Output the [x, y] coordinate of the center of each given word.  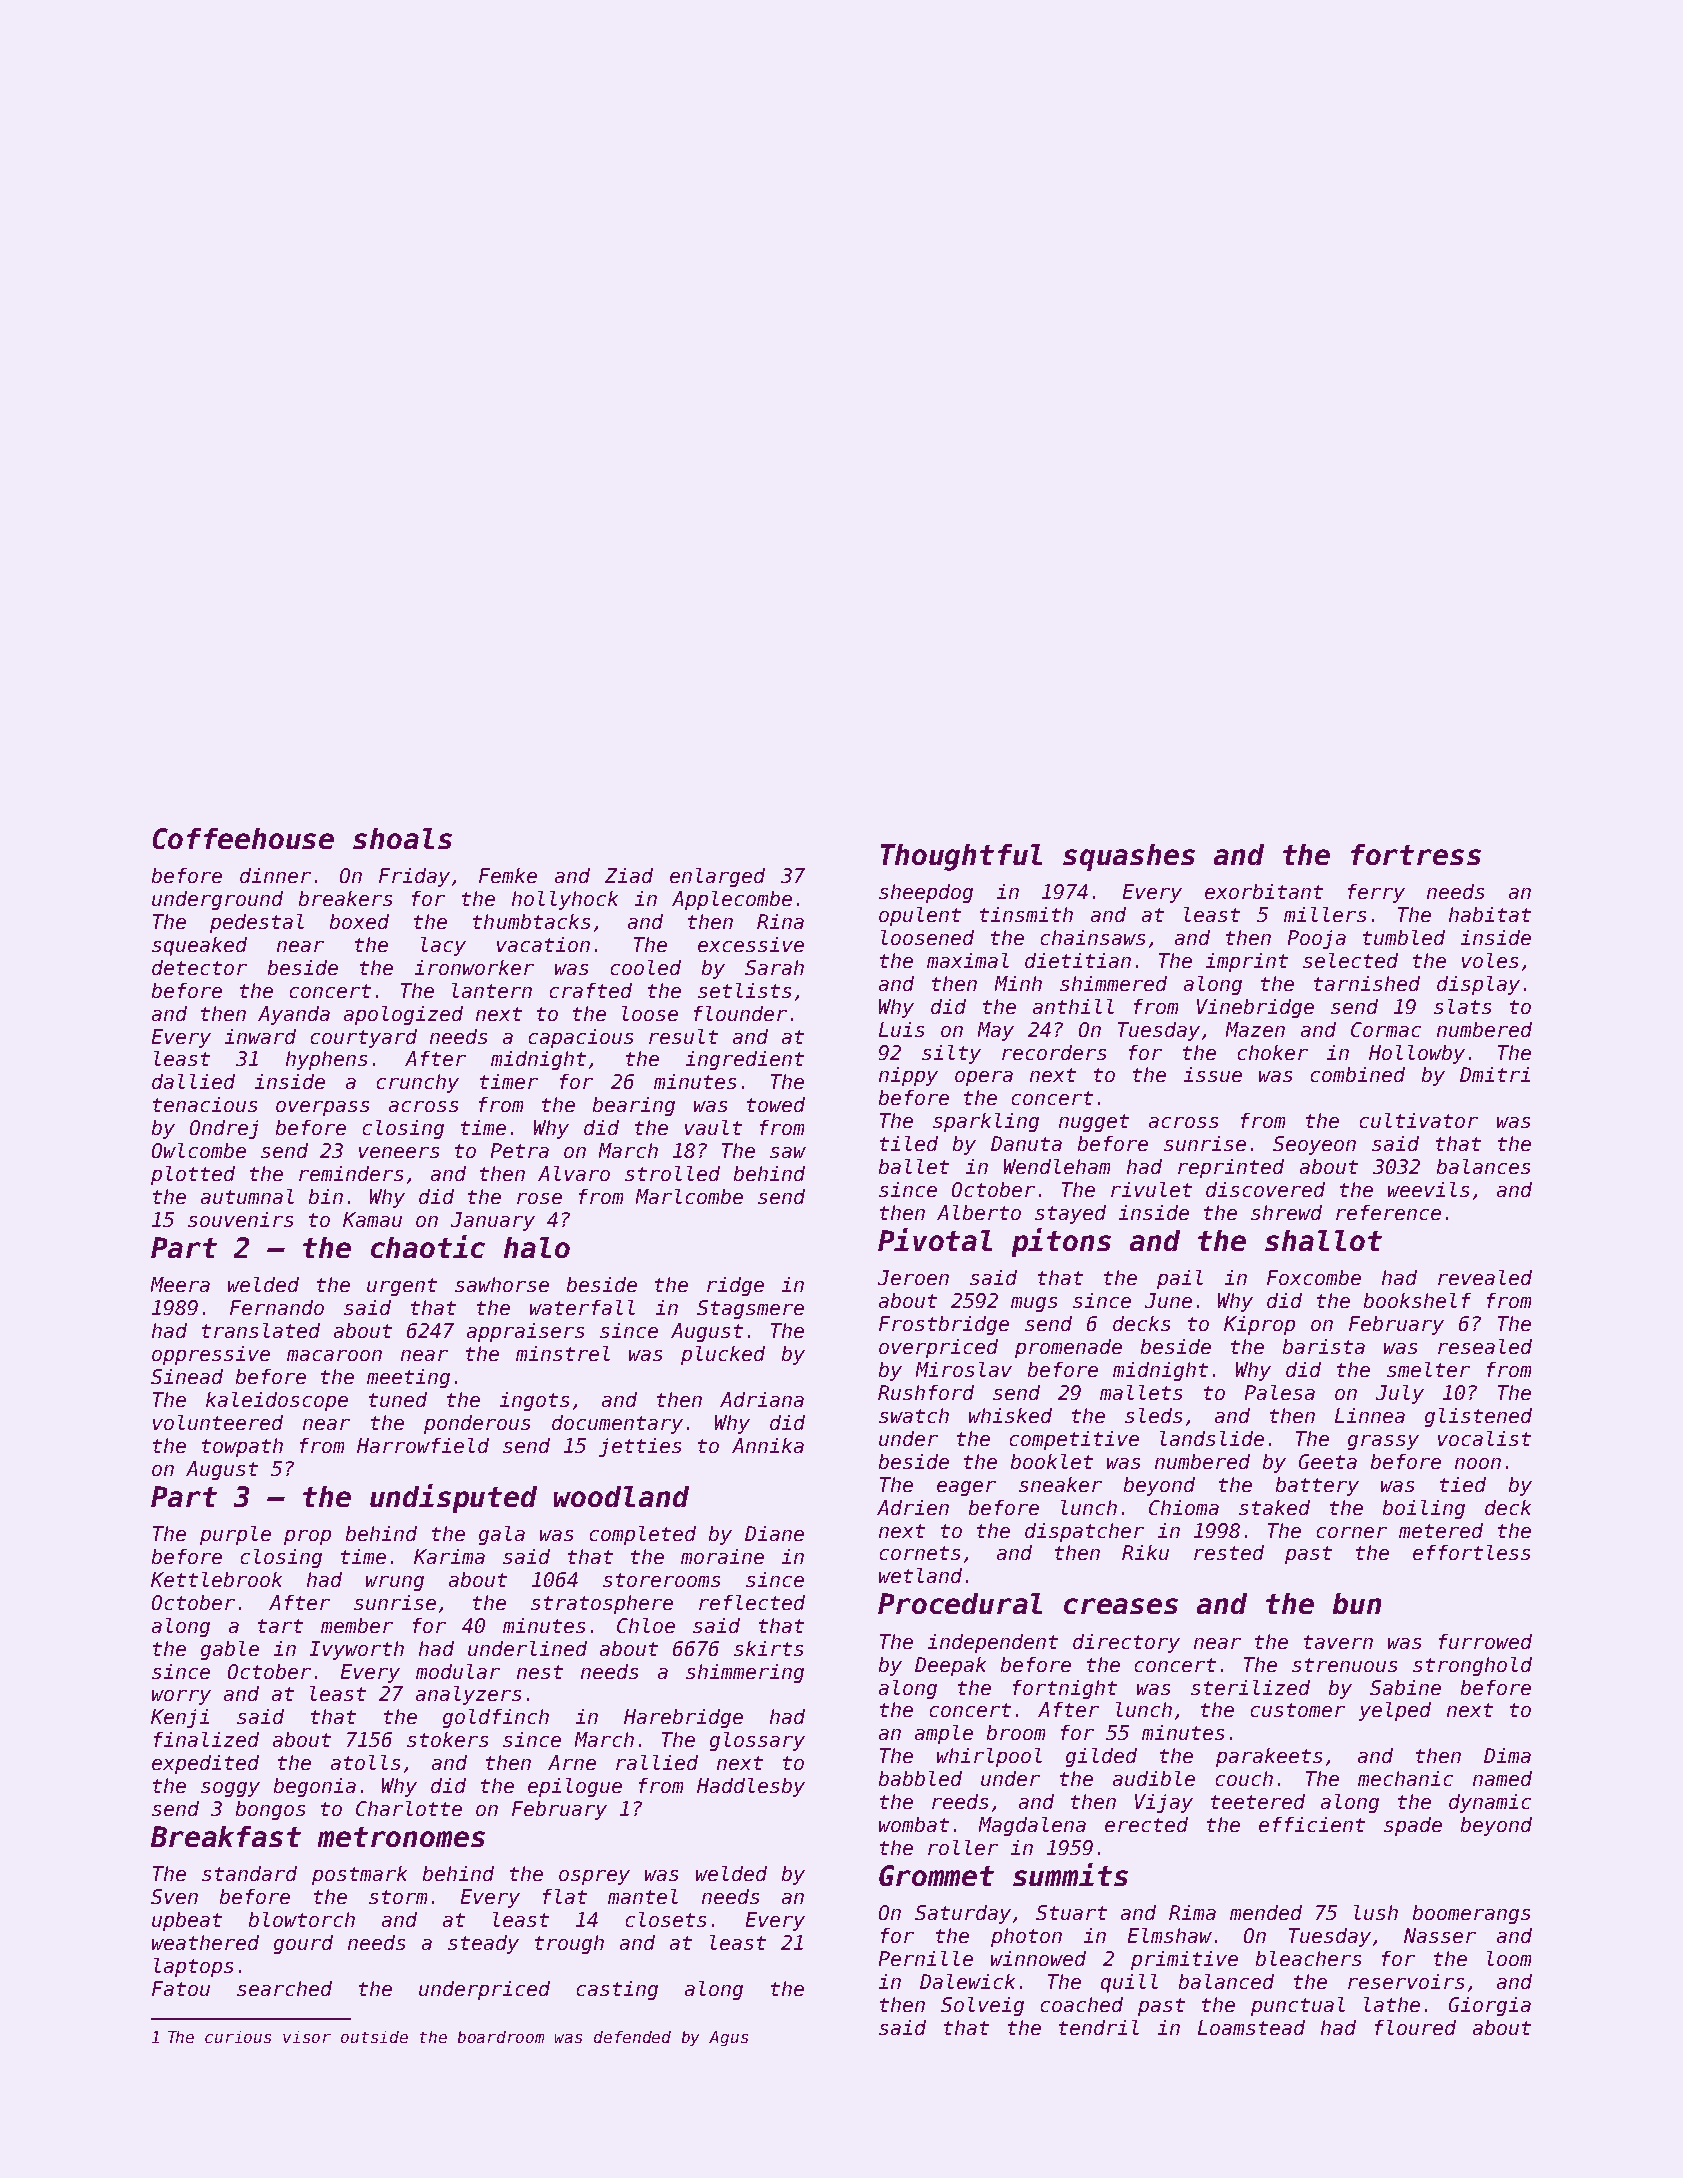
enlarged [717, 877]
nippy [908, 1076]
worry [181, 1697]
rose [539, 1198]
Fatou [181, 1988]
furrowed [1485, 1641]
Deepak [950, 1666]
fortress [1416, 854]
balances [1483, 1166]
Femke [508, 875]
